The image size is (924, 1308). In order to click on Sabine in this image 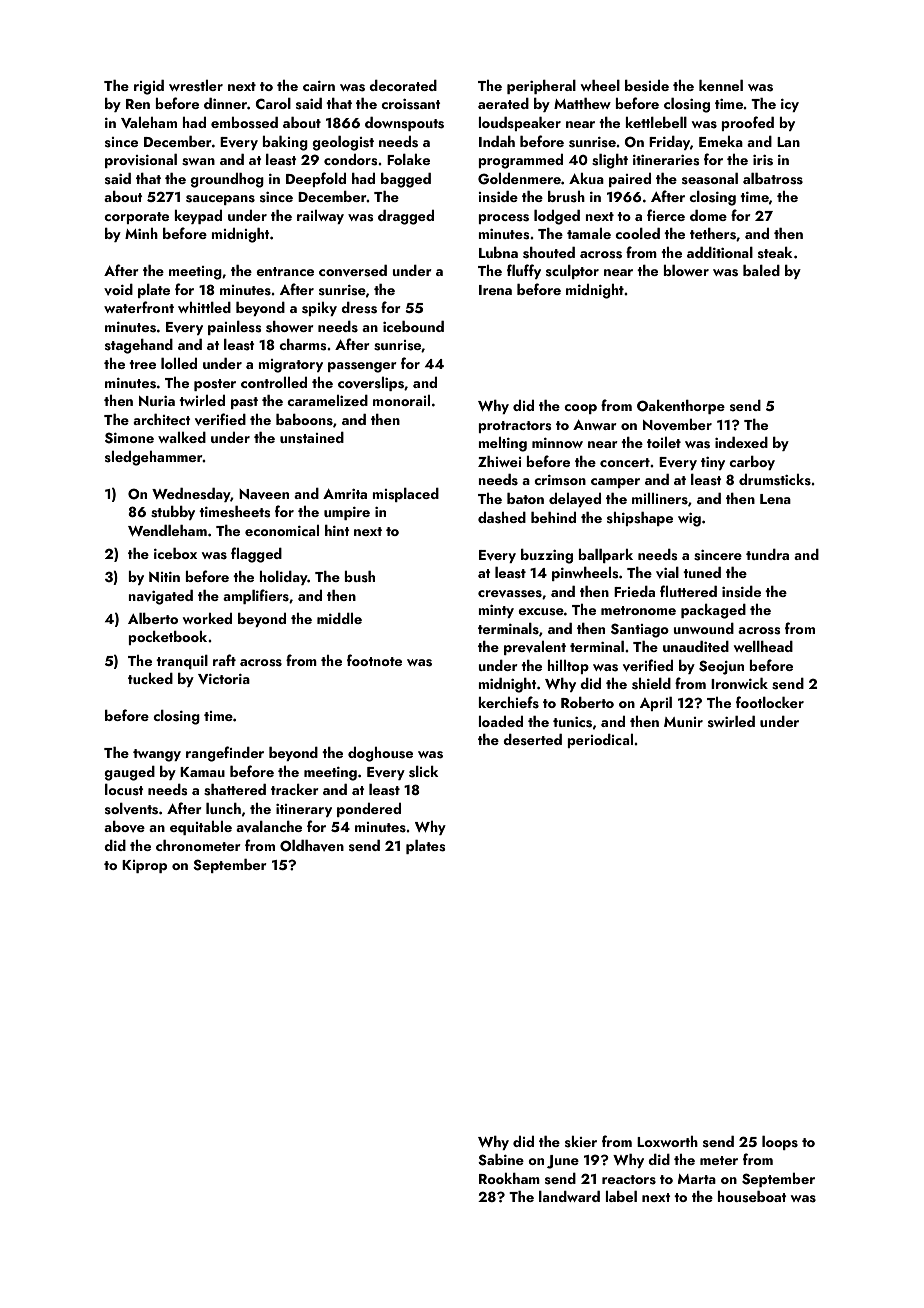, I will do `click(501, 1160)`.
